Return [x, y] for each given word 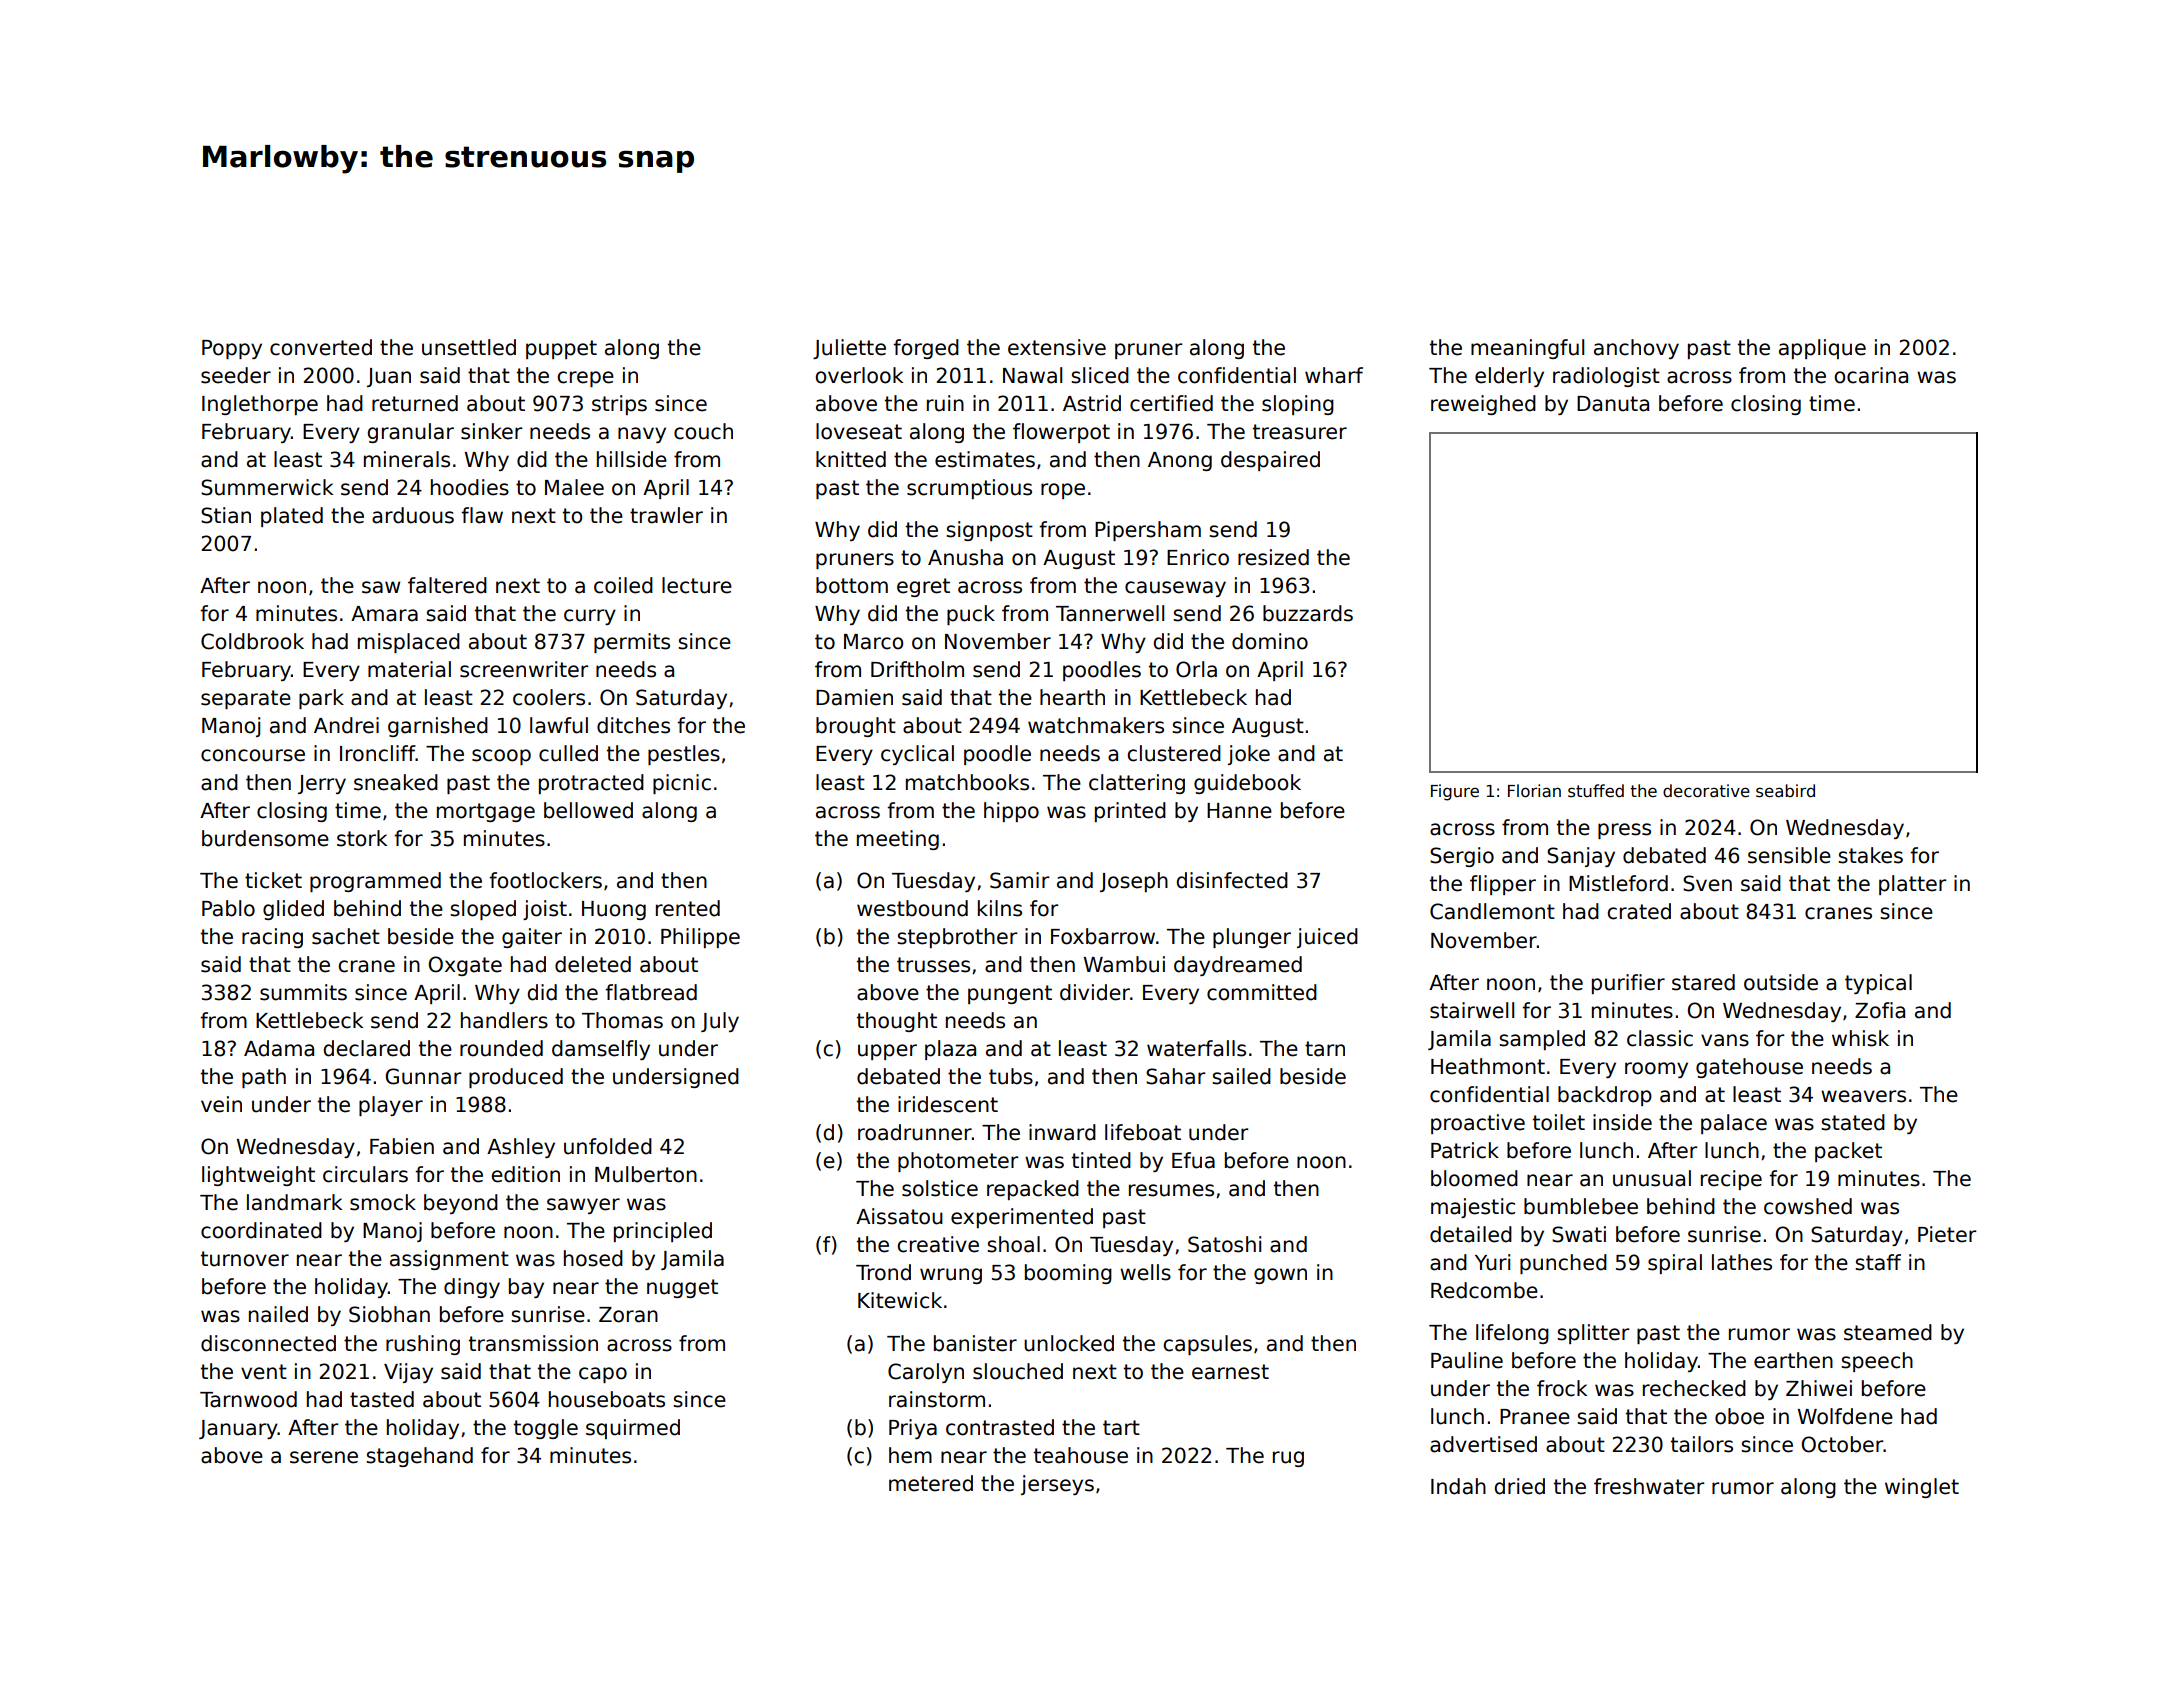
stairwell [1472, 1010]
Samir [1019, 880]
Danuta [1613, 404]
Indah [1458, 1486]
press [1624, 831]
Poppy [232, 349]
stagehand [419, 1457]
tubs [1011, 1076]
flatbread [651, 992]
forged [926, 349]
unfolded [608, 1146]
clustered [1174, 753]
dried [1519, 1486]
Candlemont [1492, 911]
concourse [253, 755]
